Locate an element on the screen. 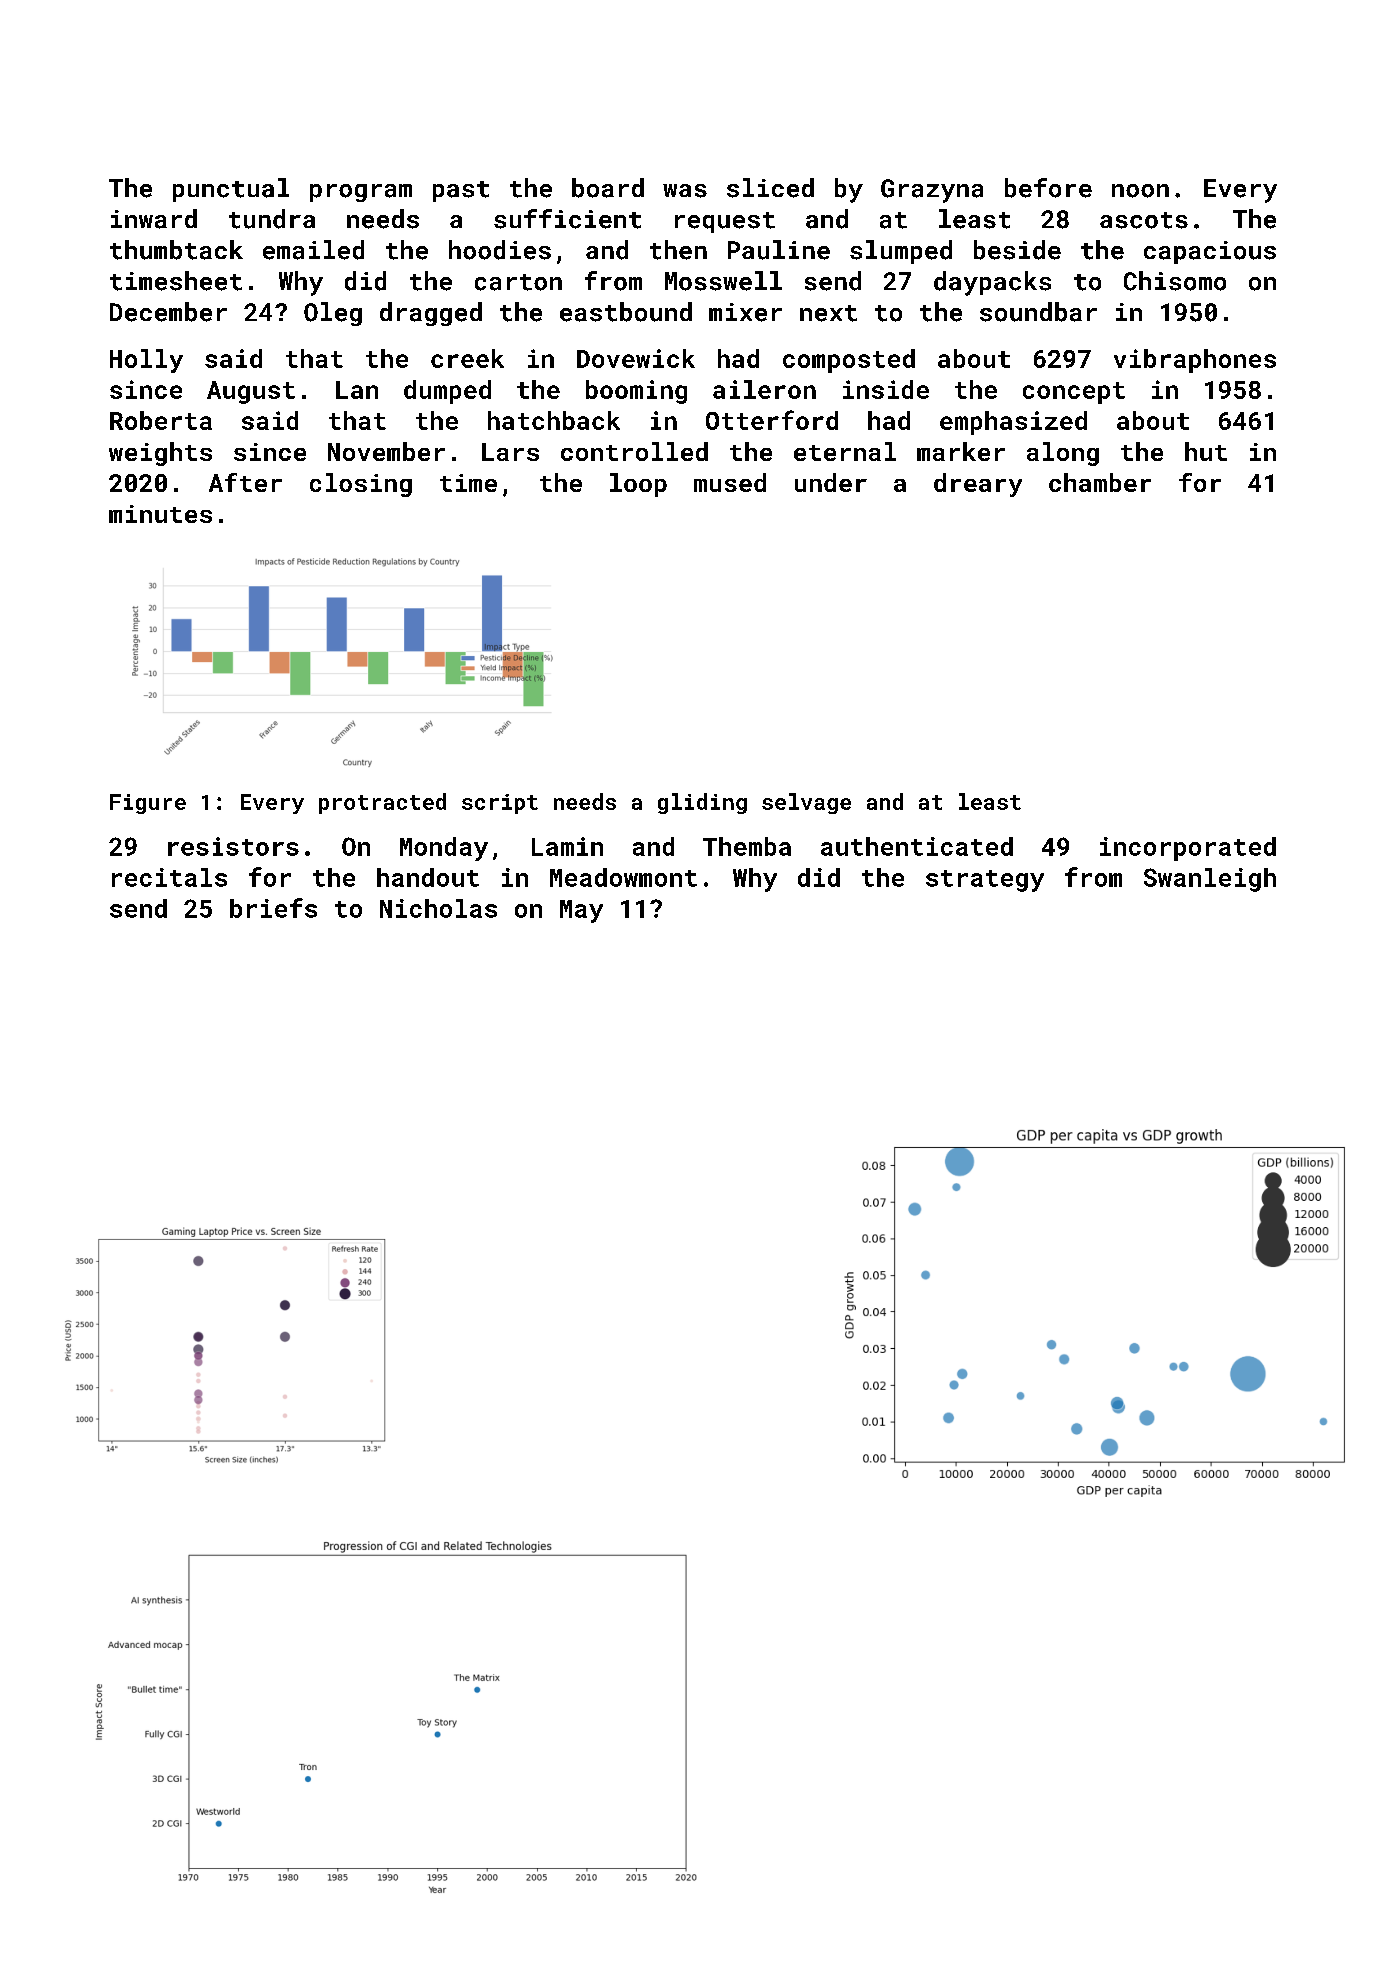  capacious is located at coordinates (1210, 252).
